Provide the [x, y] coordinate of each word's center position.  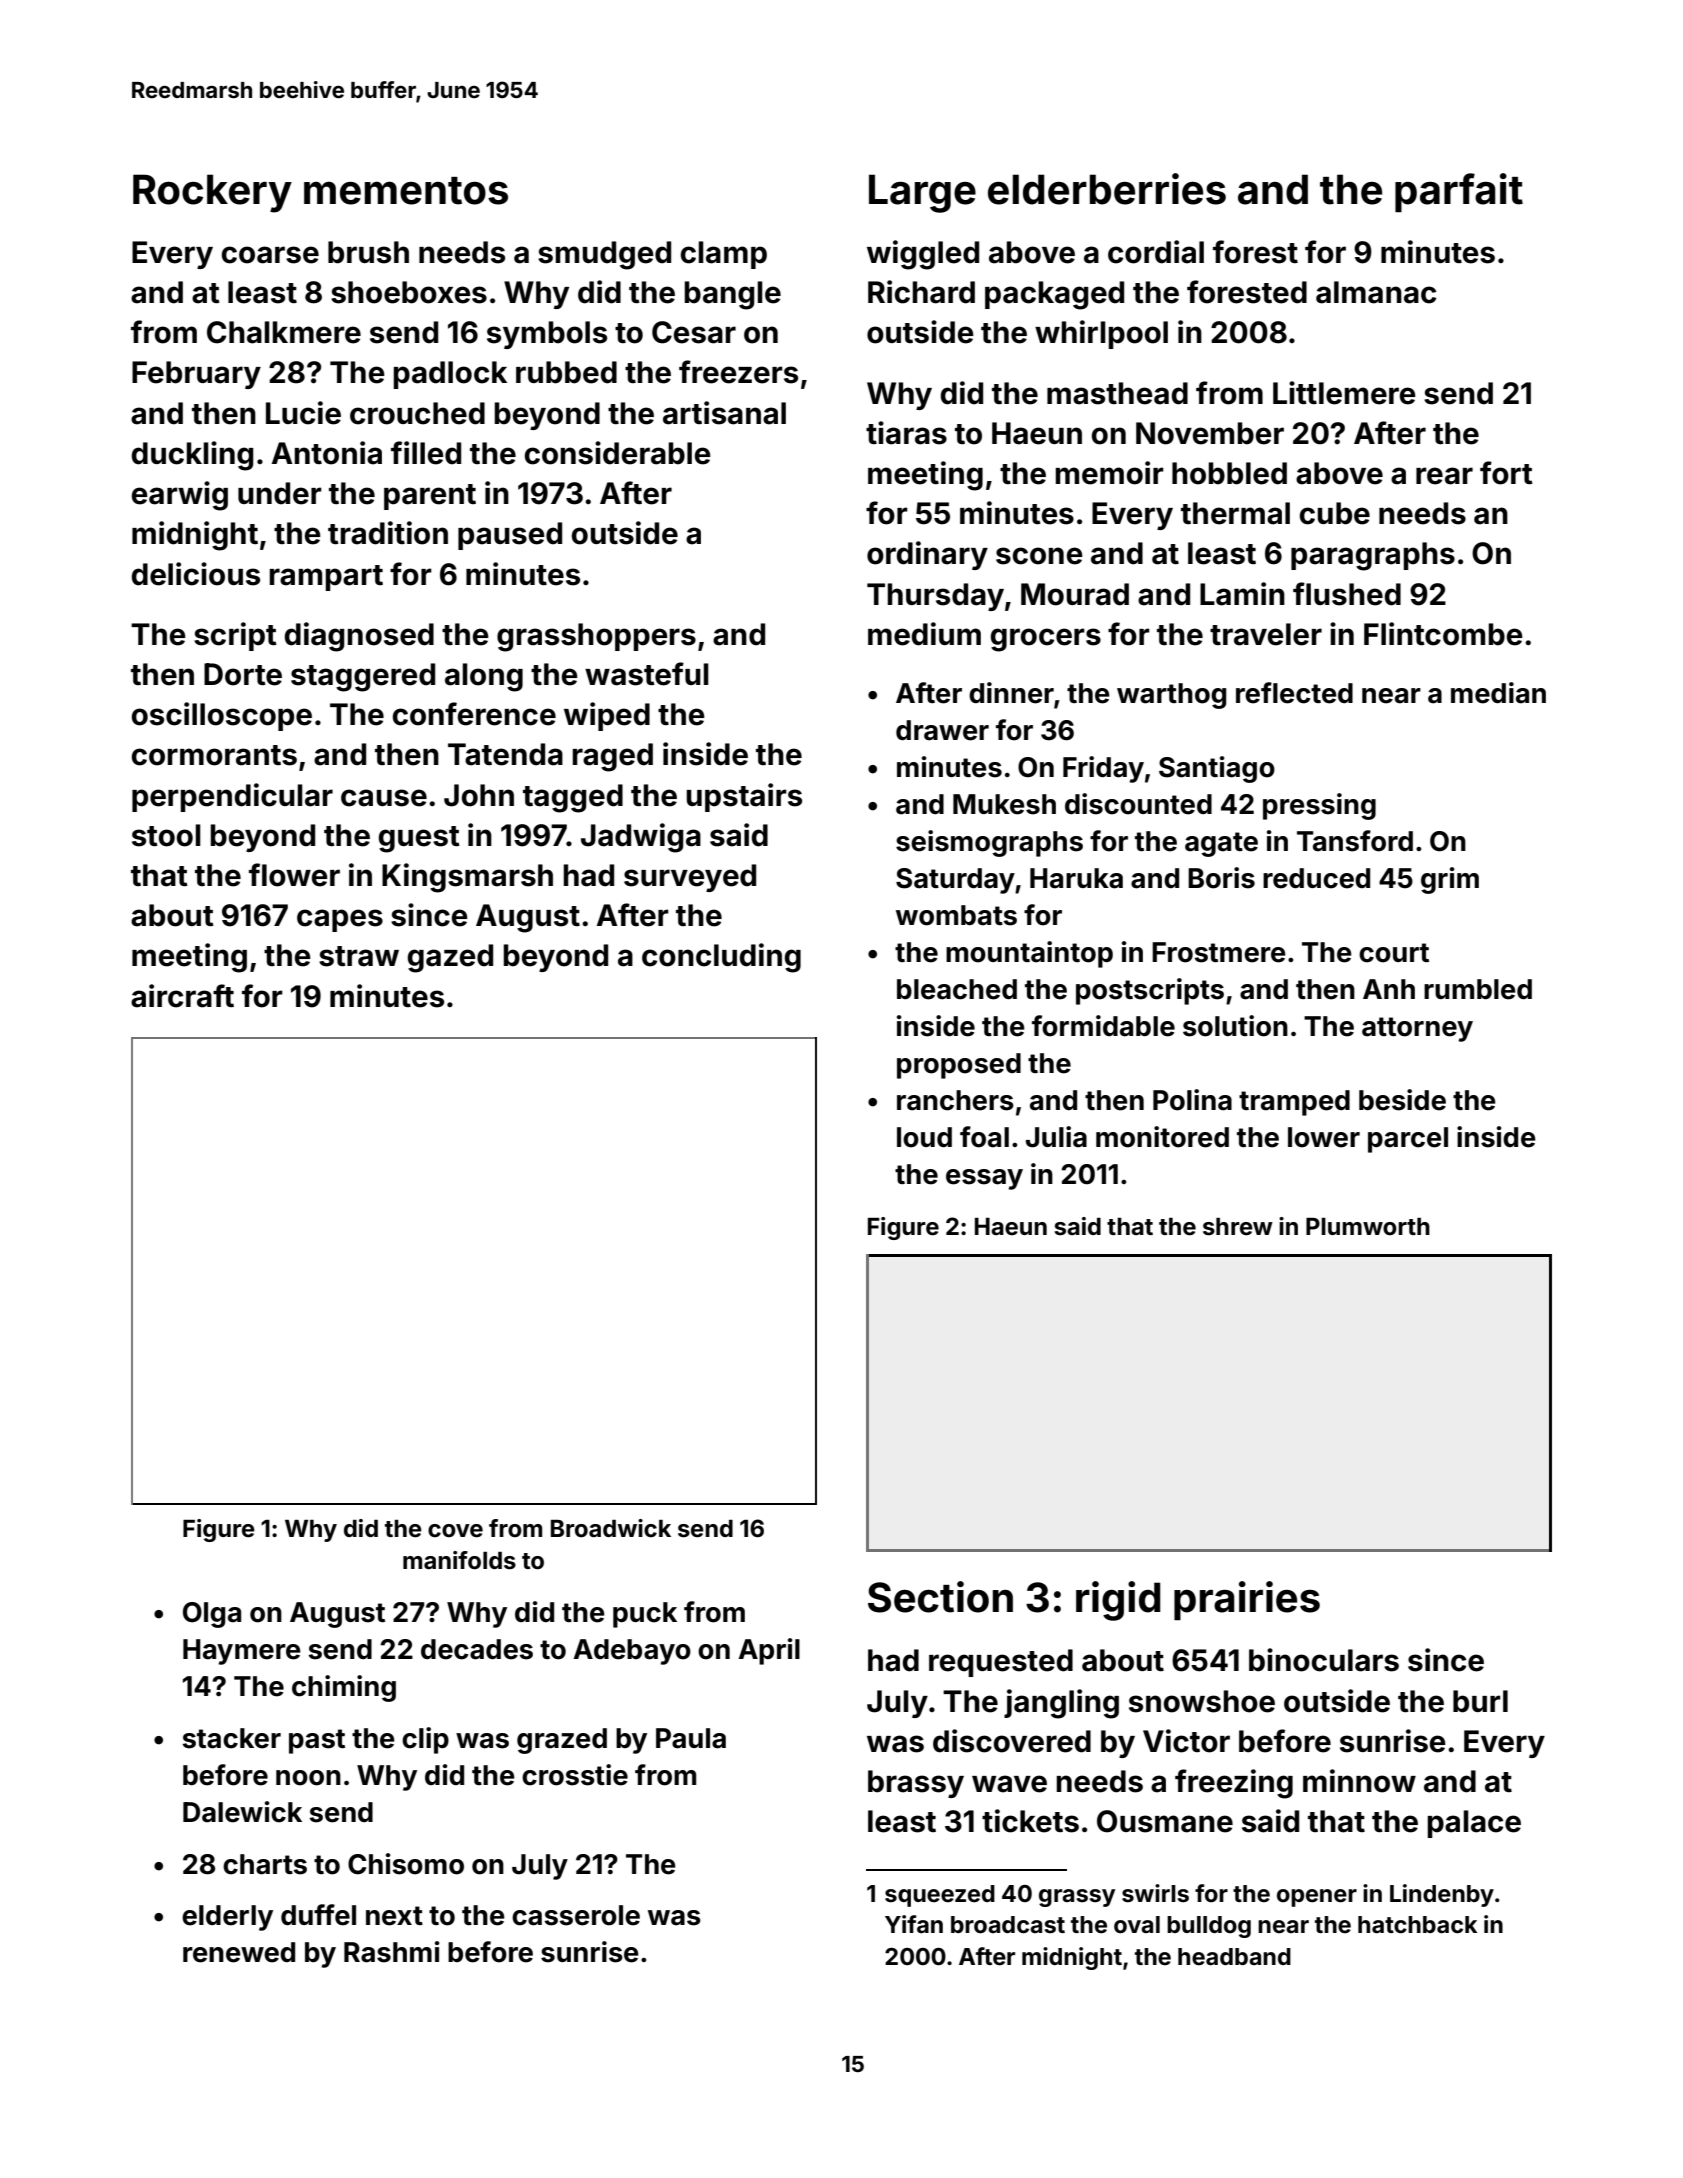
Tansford [1355, 841]
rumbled [1478, 989]
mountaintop [1029, 954]
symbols [547, 335]
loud [924, 1137]
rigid [1118, 1601]
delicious [196, 574]
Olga [212, 1615]
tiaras [906, 433]
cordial [1156, 252]
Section [940, 1597]
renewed [239, 1952]
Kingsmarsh [467, 878]
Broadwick [611, 1528]
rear [1444, 476]
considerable [618, 453]
